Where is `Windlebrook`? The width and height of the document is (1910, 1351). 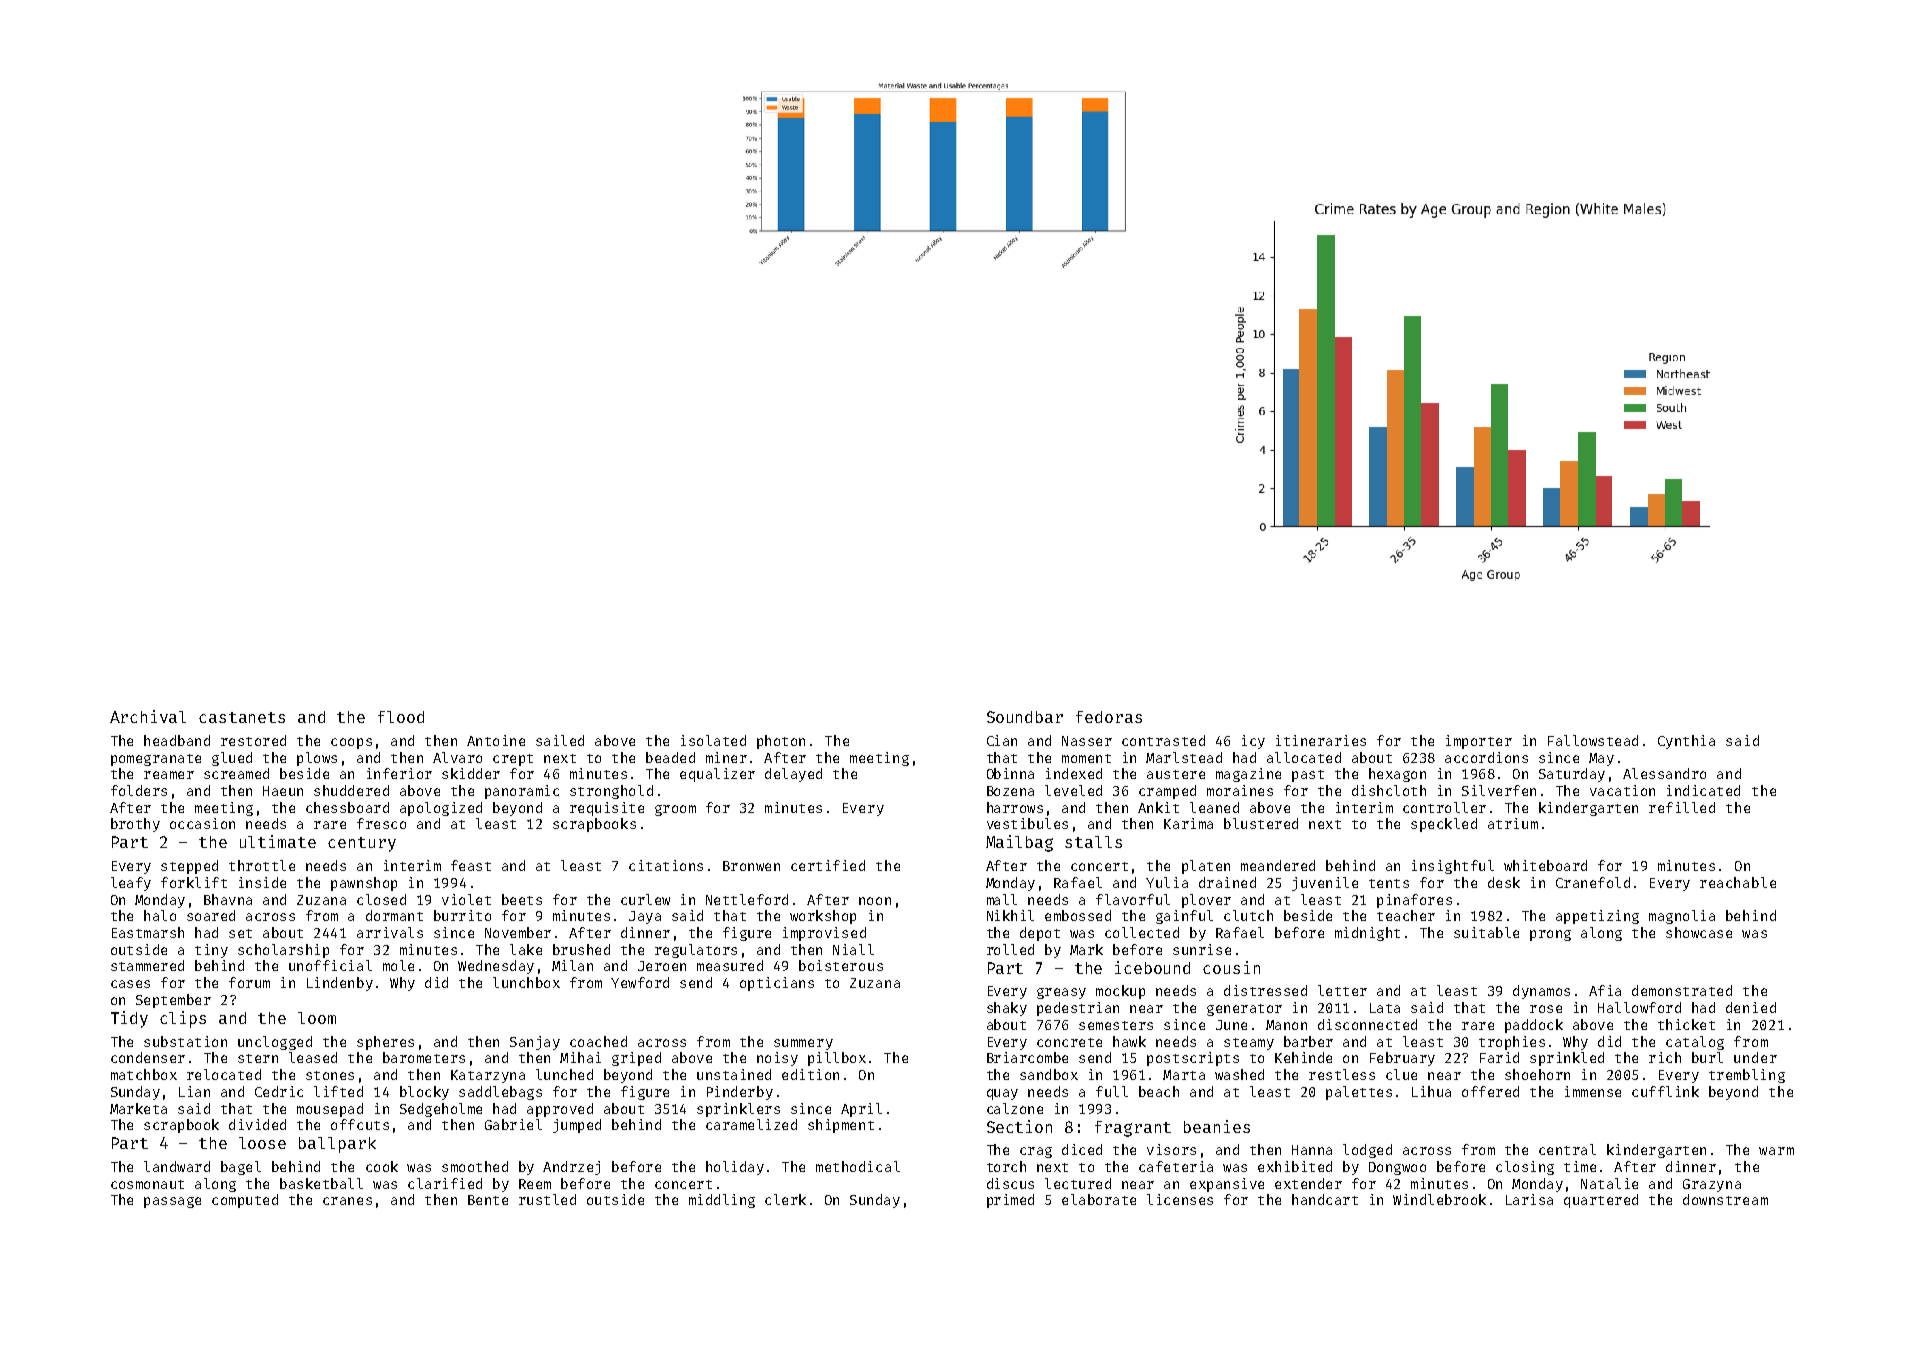 Windlebrook is located at coordinates (1439, 1199).
